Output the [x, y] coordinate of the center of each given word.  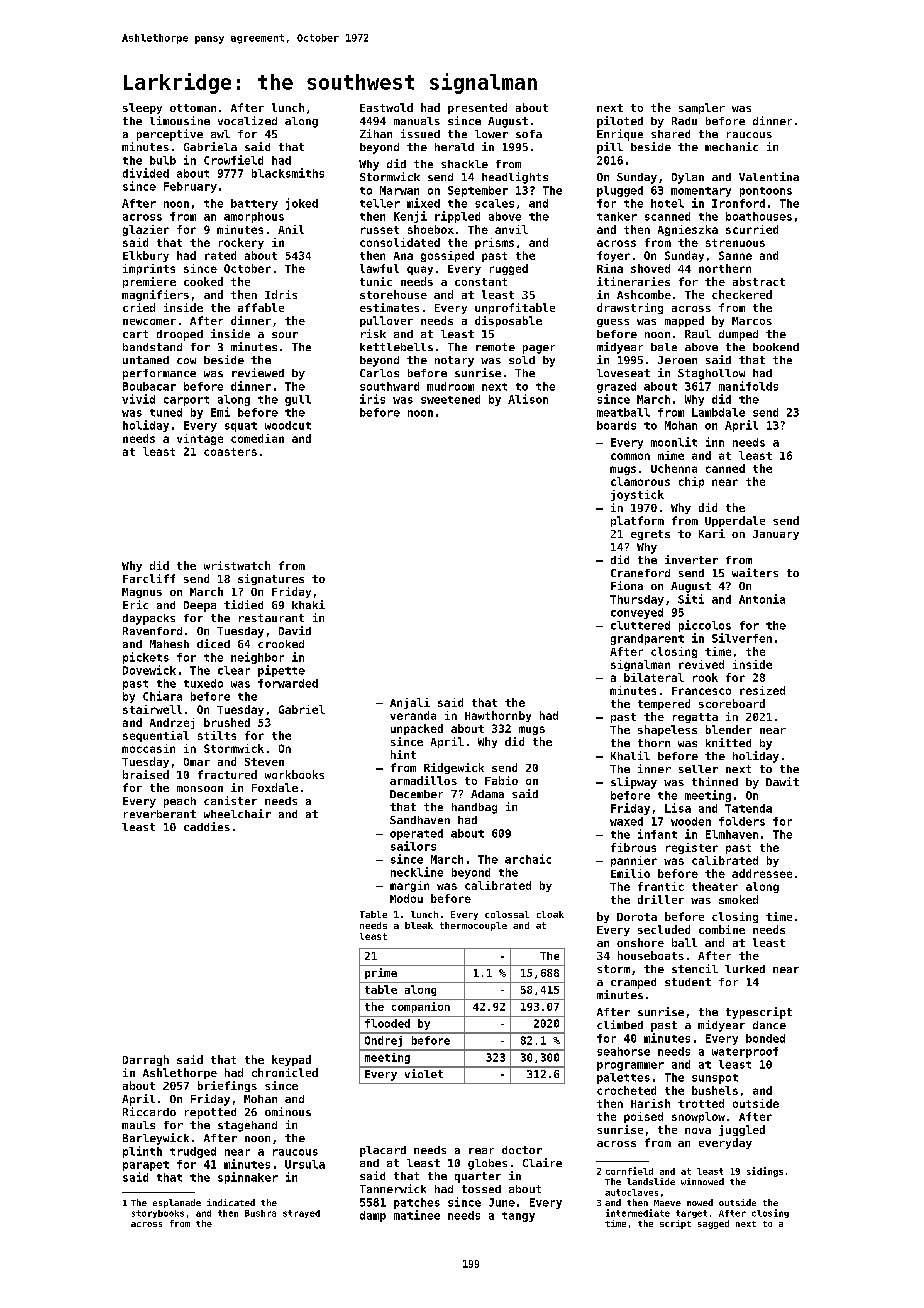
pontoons [766, 192]
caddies [207, 826]
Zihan [376, 133]
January [776, 535]
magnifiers [155, 295]
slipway [634, 783]
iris [372, 399]
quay [420, 270]
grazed [616, 387]
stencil [695, 968]
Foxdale [275, 787]
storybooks [158, 1214]
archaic [528, 859]
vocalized [247, 120]
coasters [230, 452]
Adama [487, 794]
